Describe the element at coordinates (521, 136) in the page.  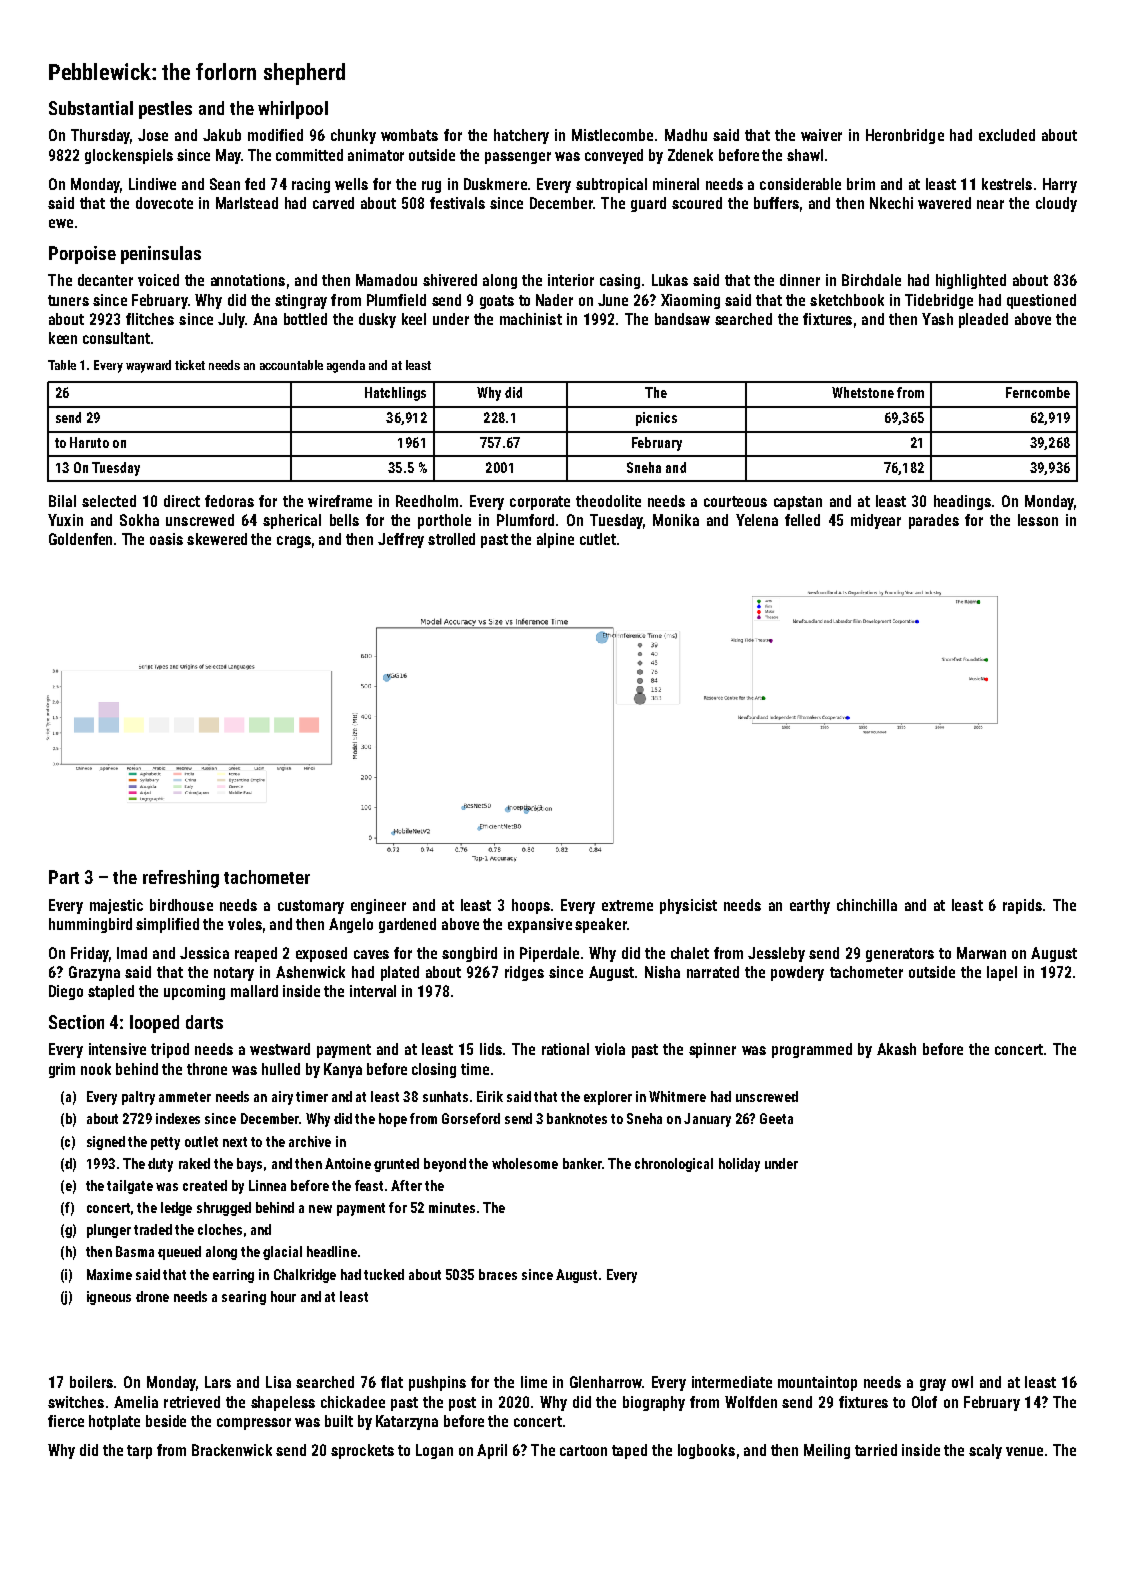
I see `hatchery` at that location.
